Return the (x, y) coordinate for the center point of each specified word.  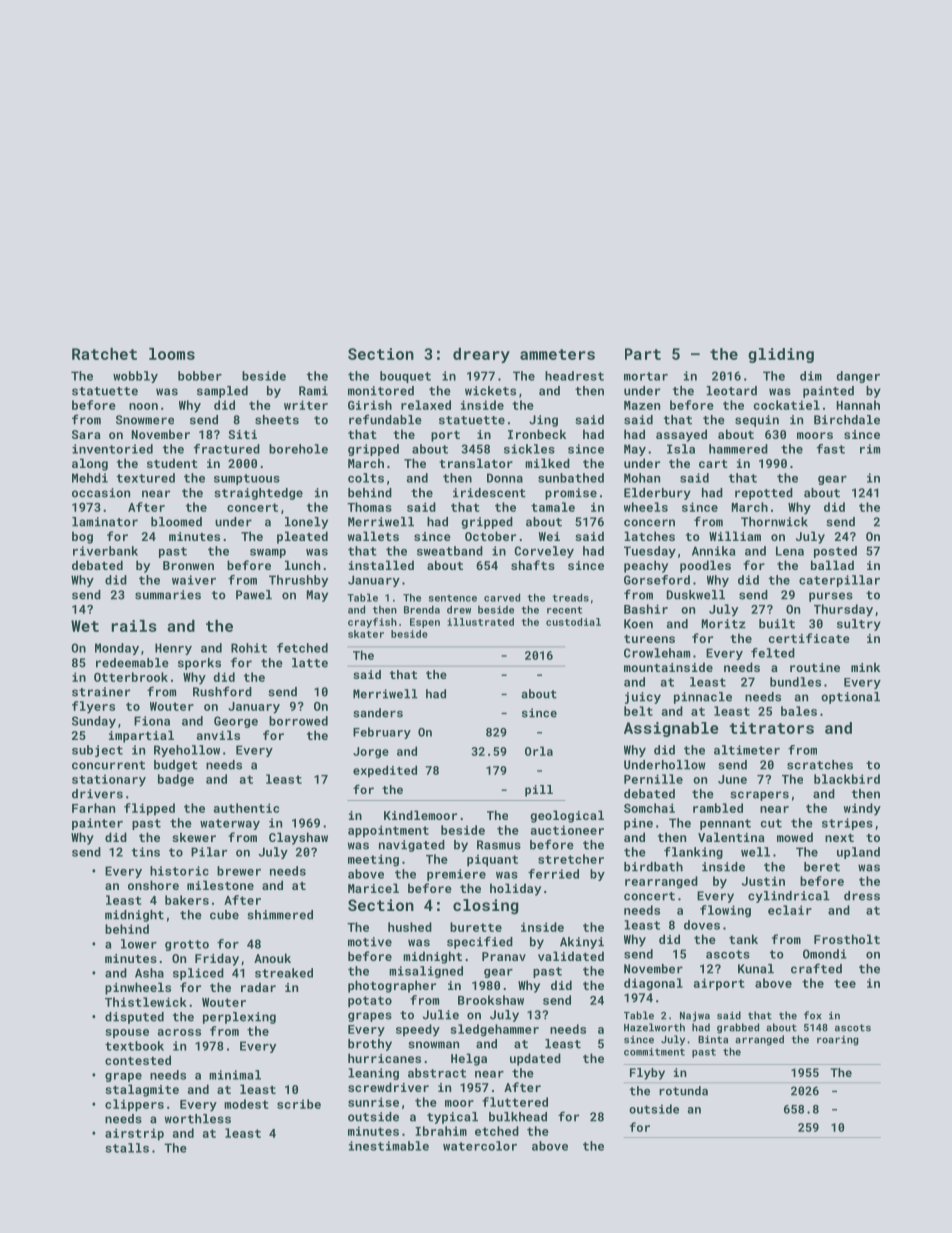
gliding (781, 355)
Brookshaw (491, 1000)
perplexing (239, 1018)
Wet (85, 626)
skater (366, 634)
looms (172, 354)
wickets (490, 391)
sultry (859, 625)
